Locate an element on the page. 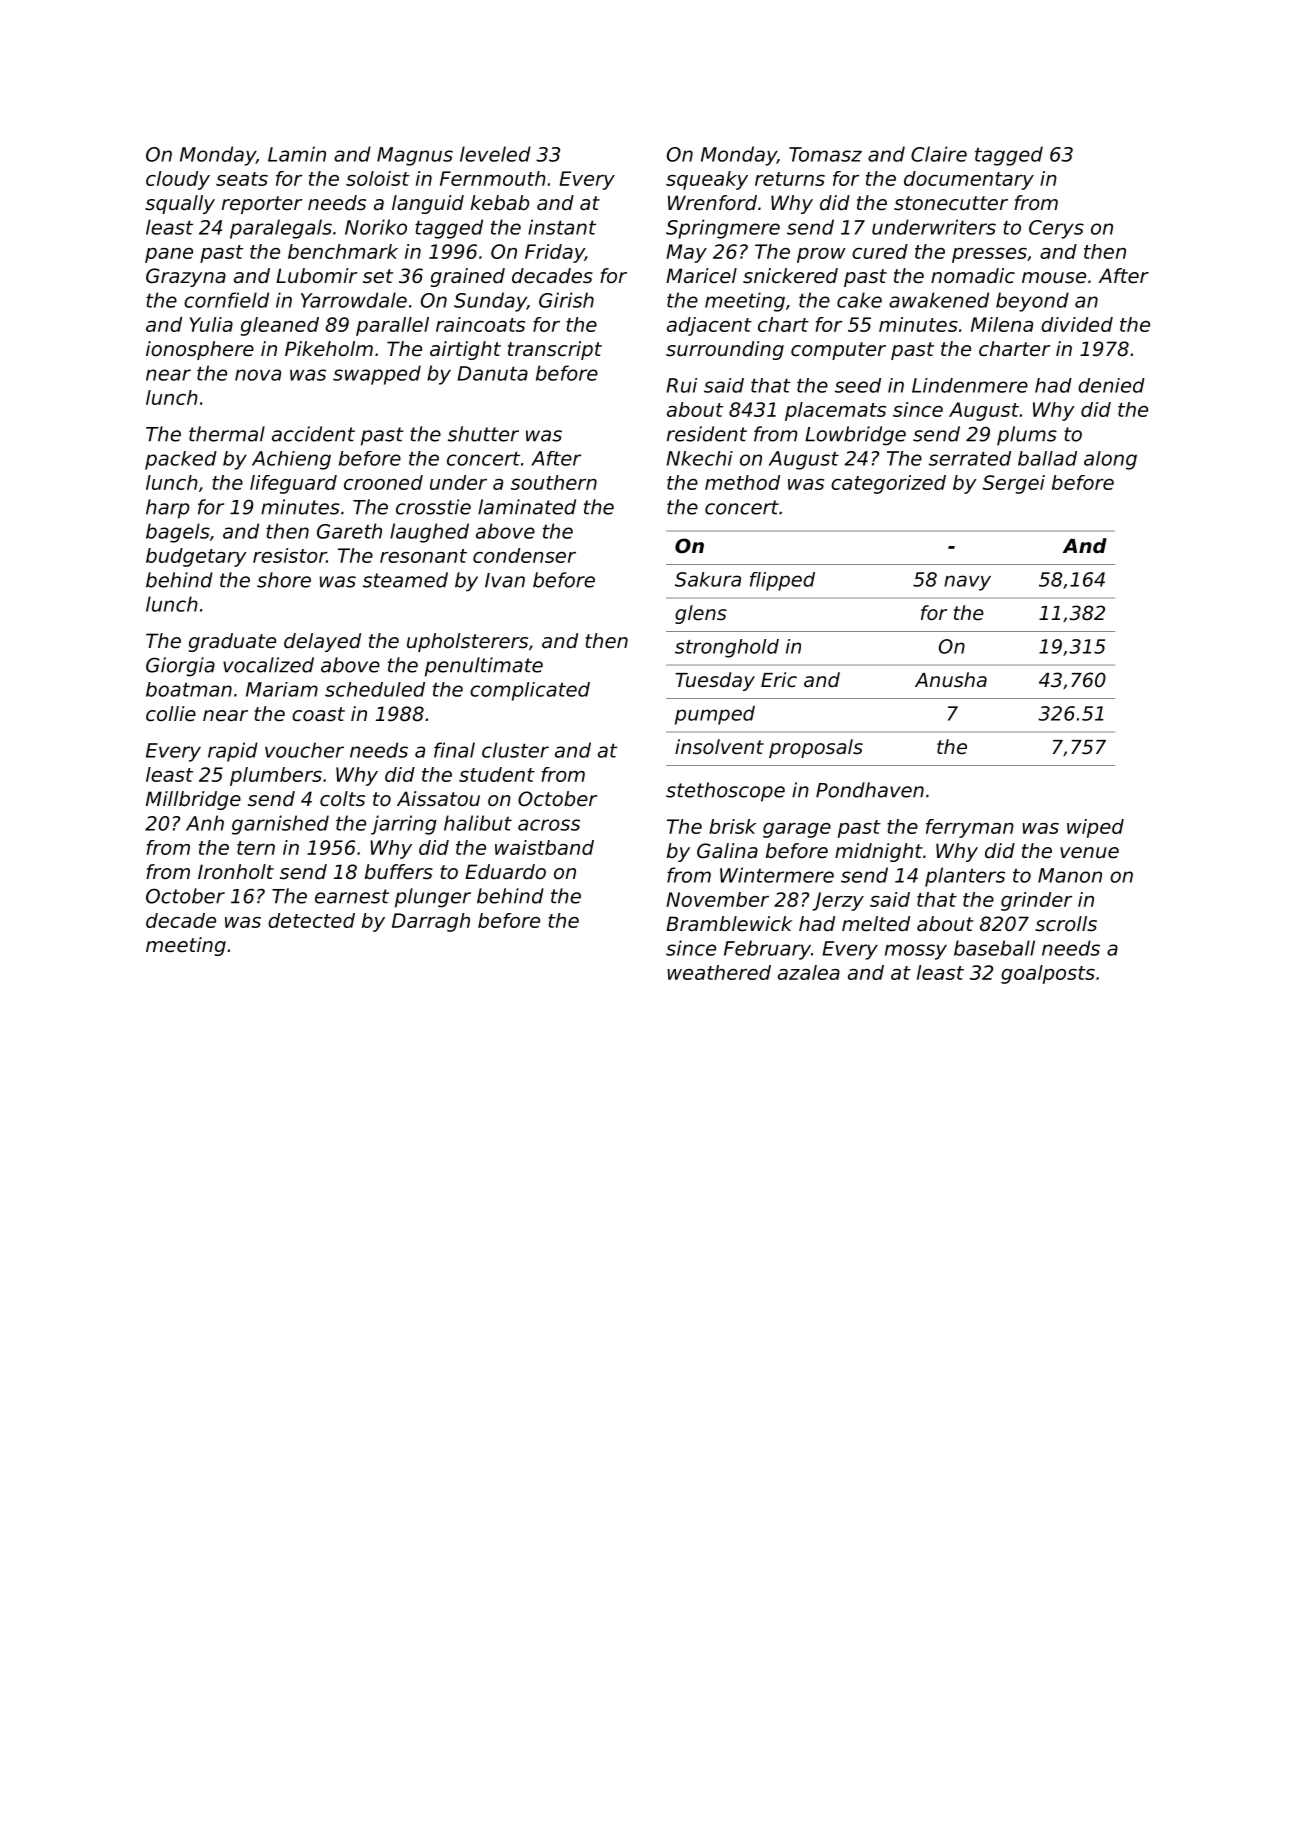 This page has width=1297, height=1835. Claire is located at coordinates (939, 154).
